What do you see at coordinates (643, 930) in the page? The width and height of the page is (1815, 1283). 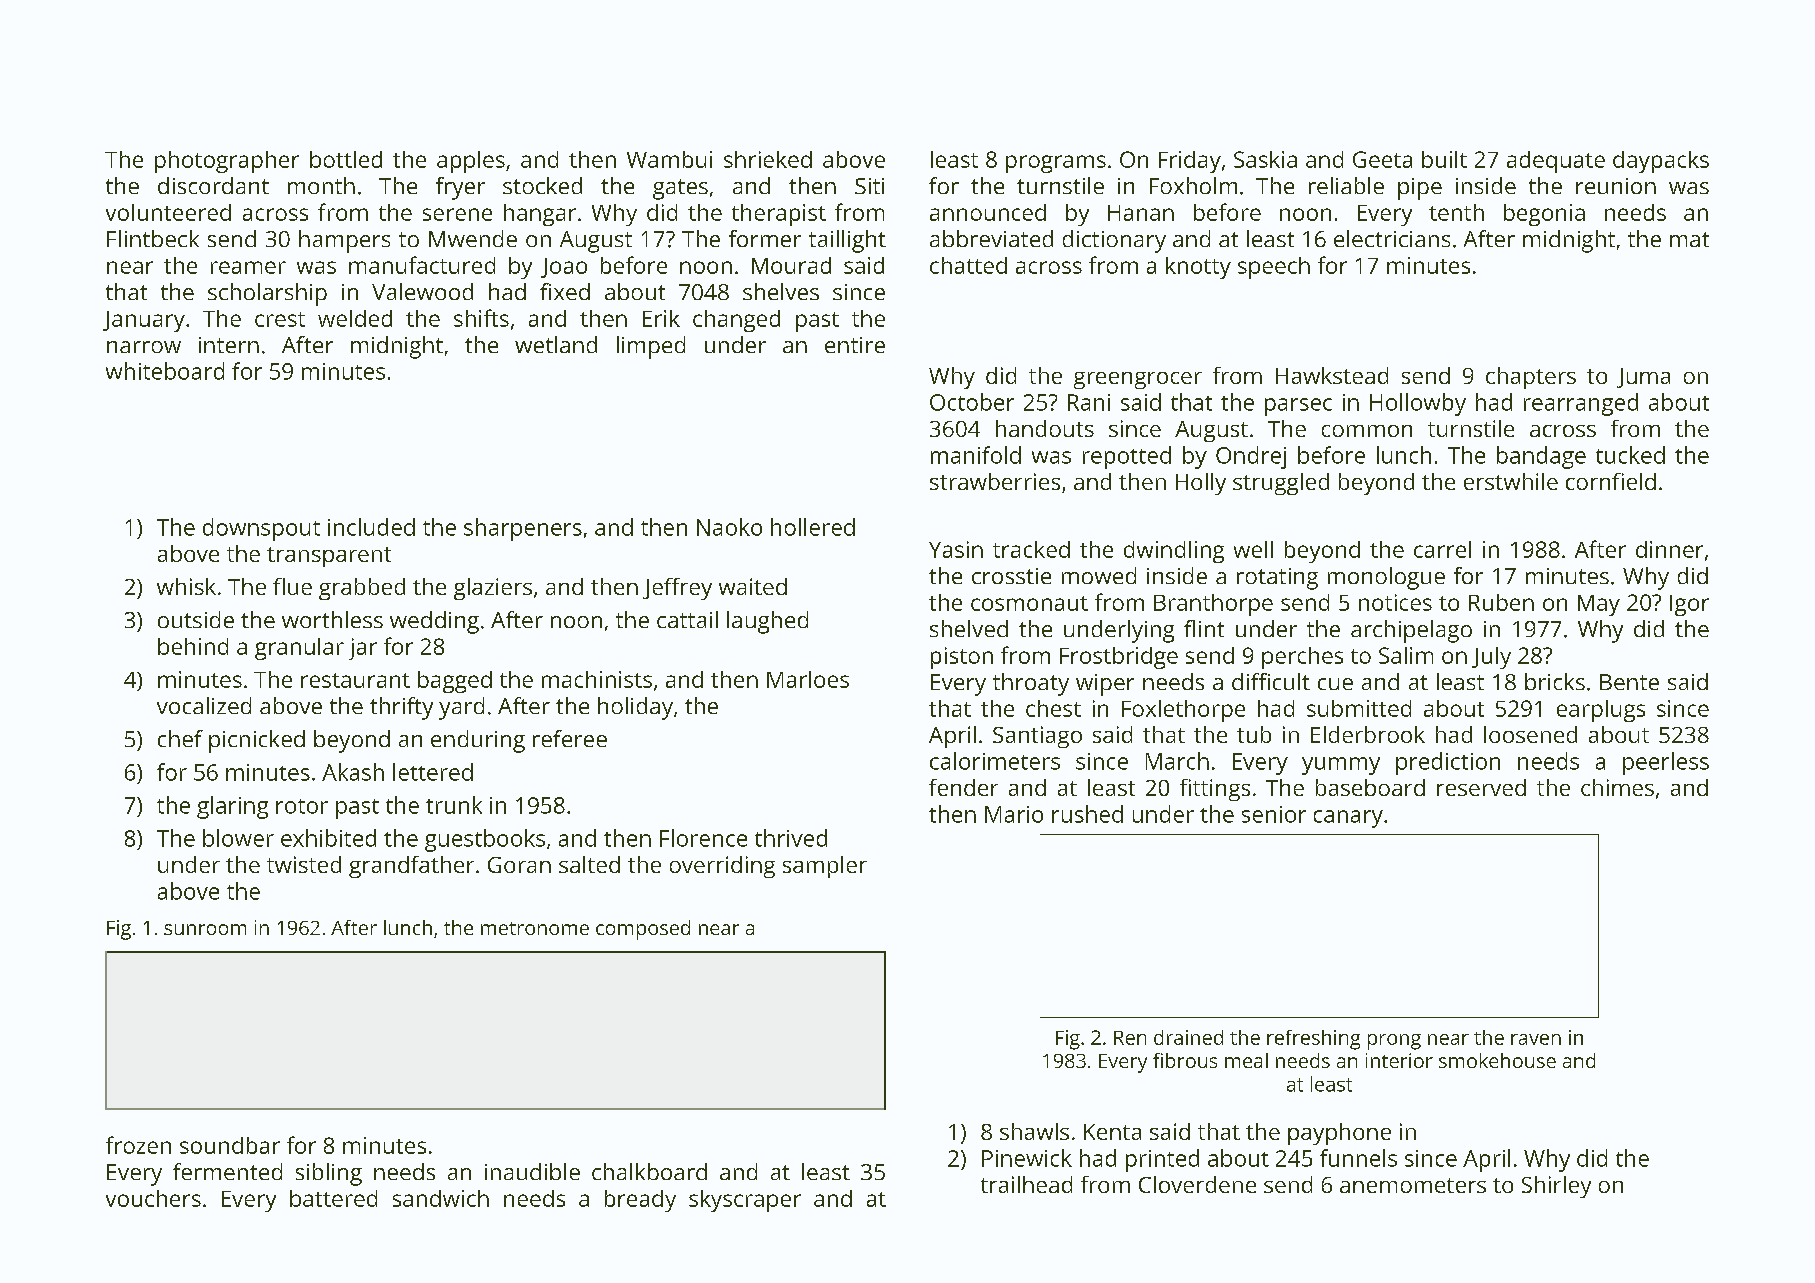 I see `composed` at bounding box center [643, 930].
